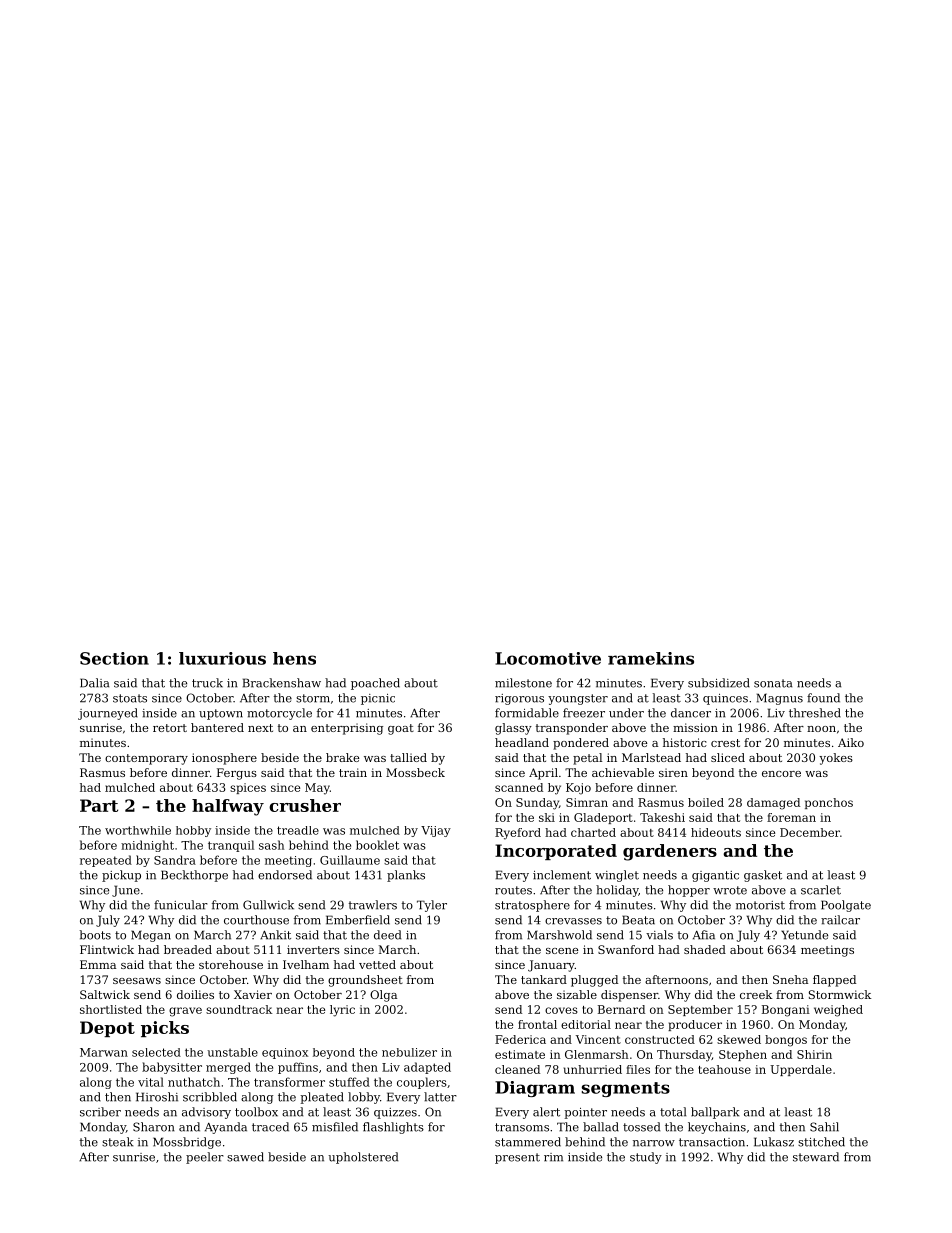 The image size is (952, 1233). Describe the element at coordinates (519, 699) in the screenshot. I see `rigorous` at that location.
